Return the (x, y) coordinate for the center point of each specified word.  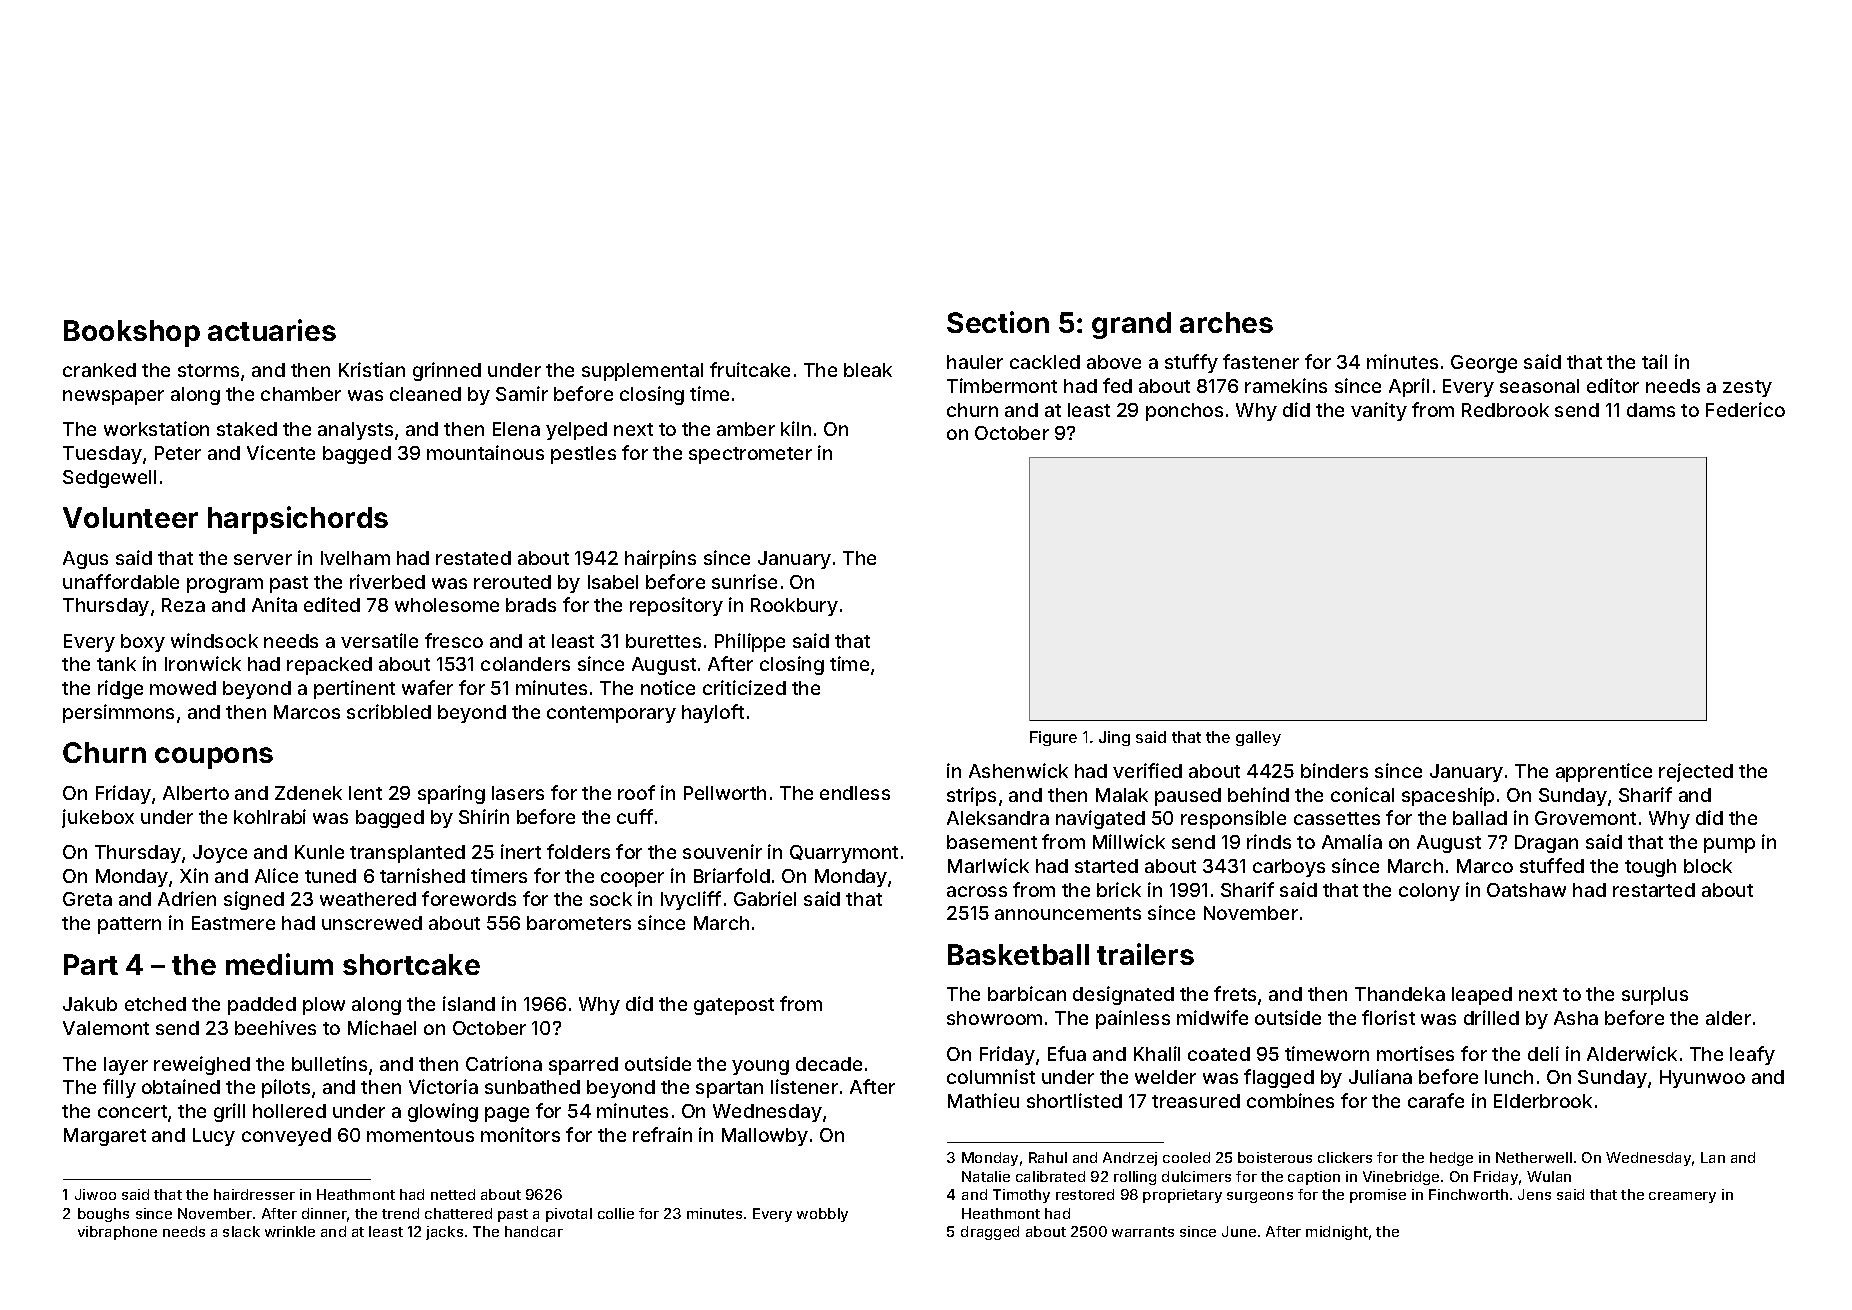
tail (1654, 361)
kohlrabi (270, 816)
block (1708, 866)
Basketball (1018, 954)
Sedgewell (109, 479)
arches (1226, 322)
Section (998, 322)
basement (992, 842)
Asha (1576, 1018)
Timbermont (1002, 385)
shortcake (411, 964)
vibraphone (117, 1233)
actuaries (272, 330)
